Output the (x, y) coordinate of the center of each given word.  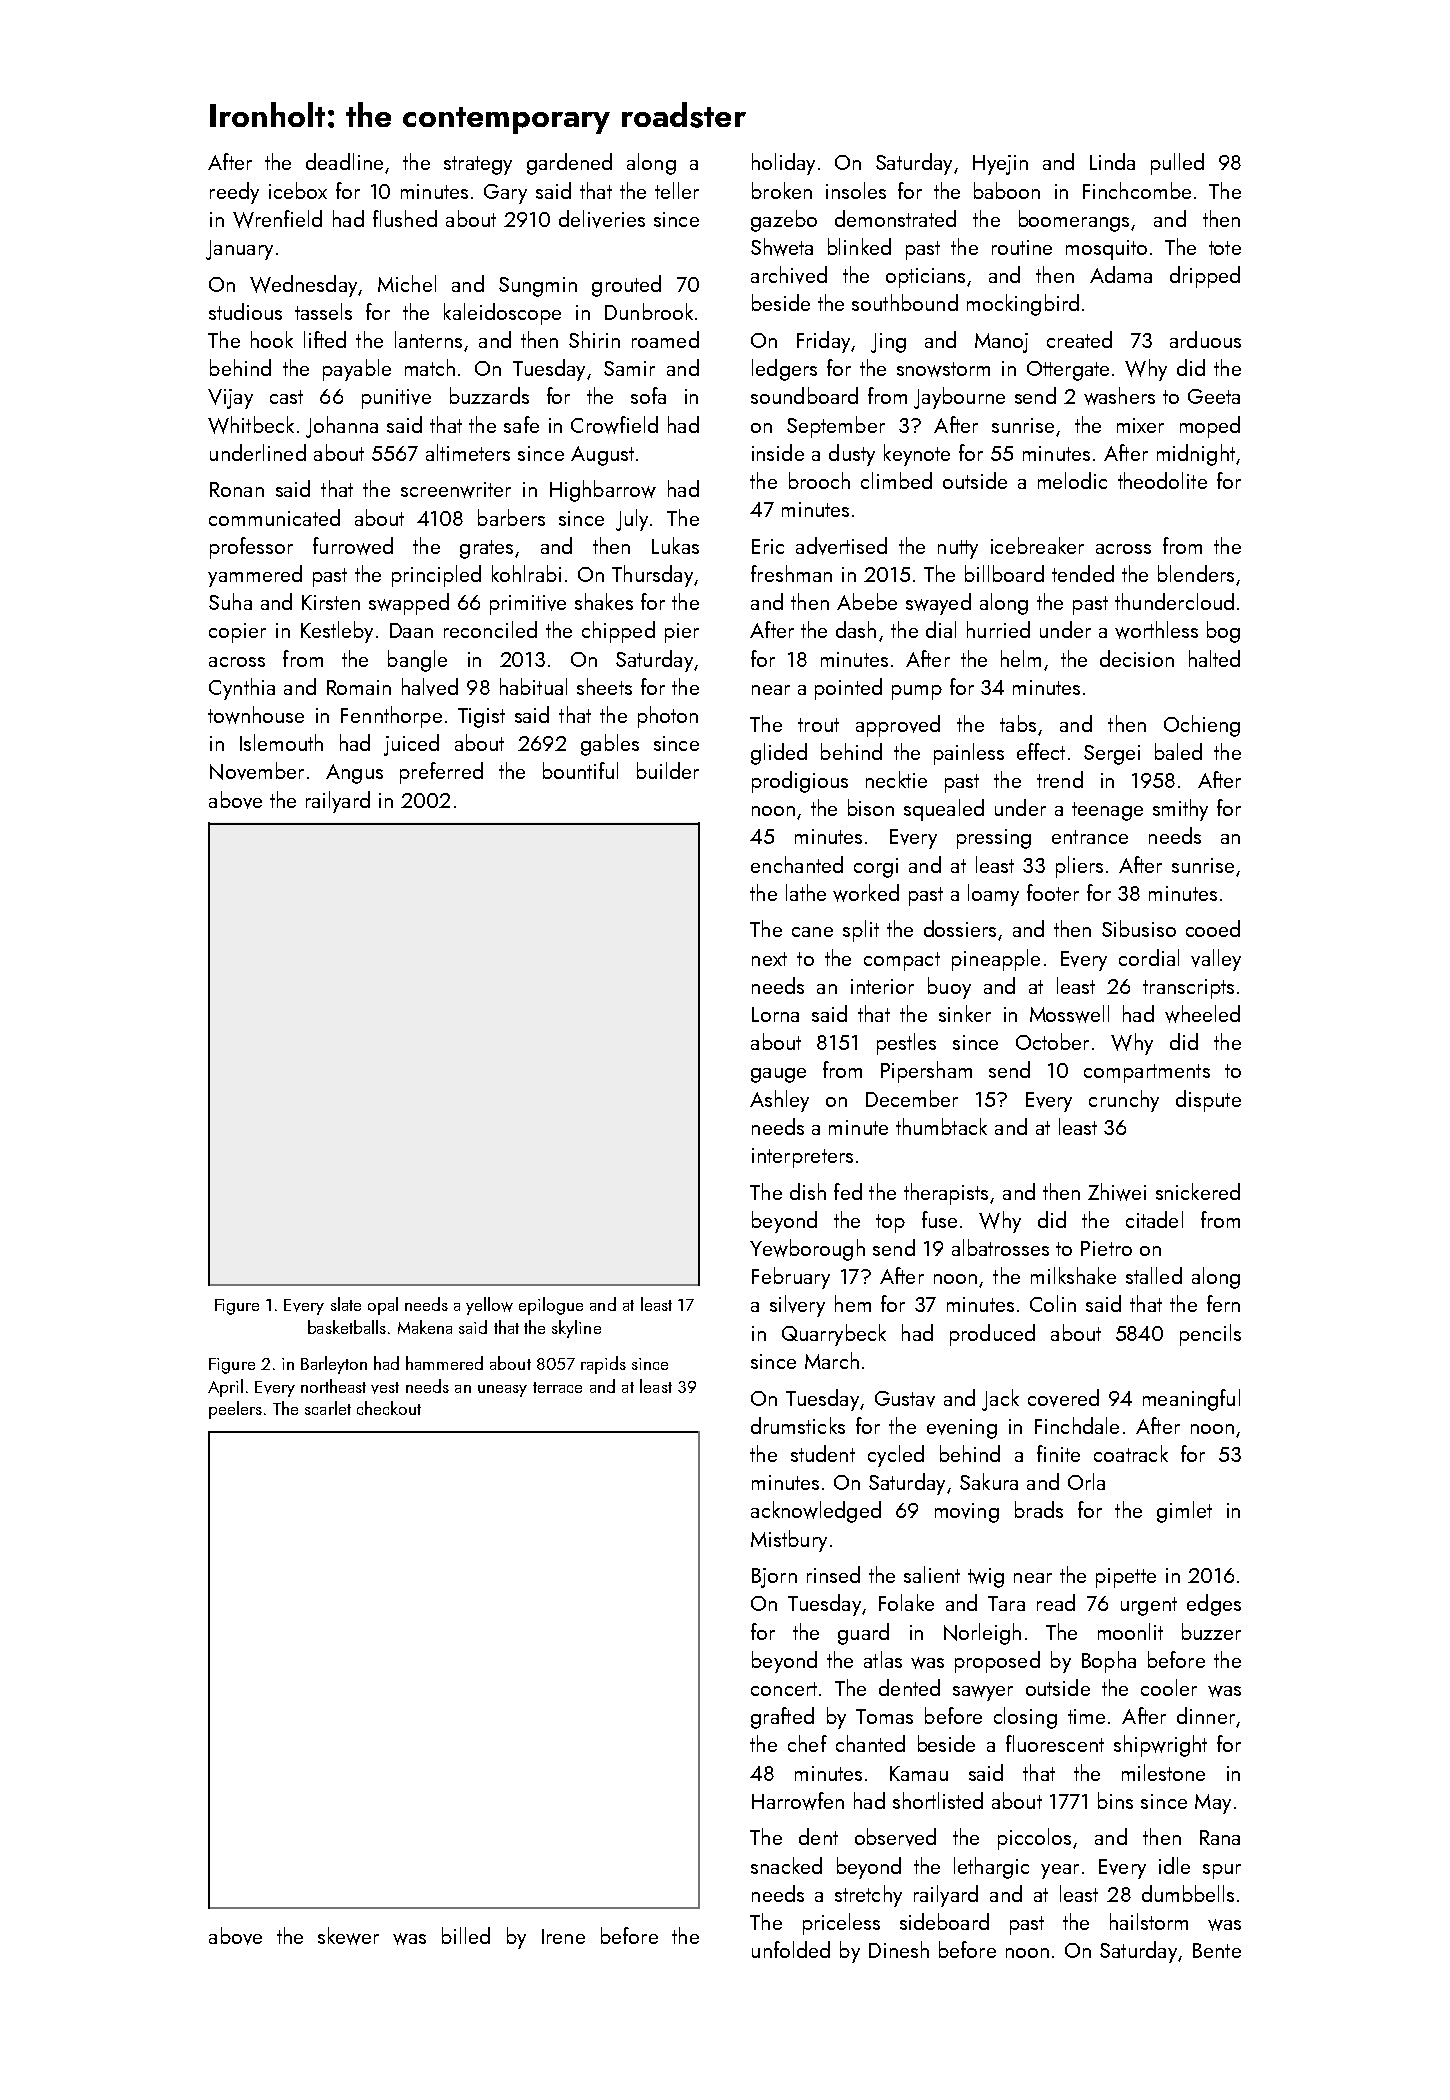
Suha (230, 601)
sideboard (944, 1921)
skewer (348, 1936)
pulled (1177, 164)
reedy (234, 193)
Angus (354, 774)
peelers (235, 1410)
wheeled (1202, 1014)
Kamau (919, 1773)
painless (969, 754)
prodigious (800, 782)
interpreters (802, 1158)
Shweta (782, 247)
